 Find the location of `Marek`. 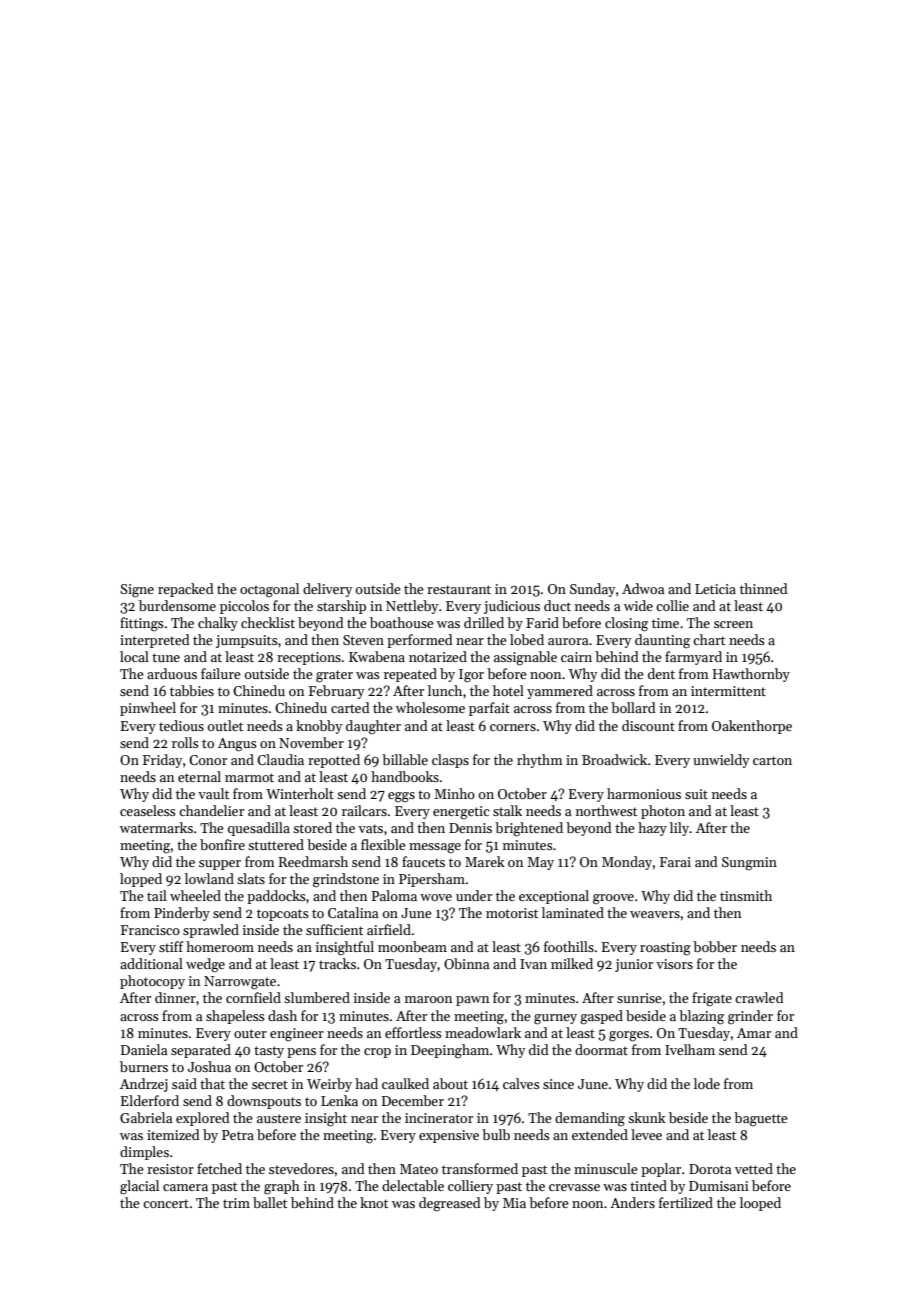

Marek is located at coordinates (485, 861).
